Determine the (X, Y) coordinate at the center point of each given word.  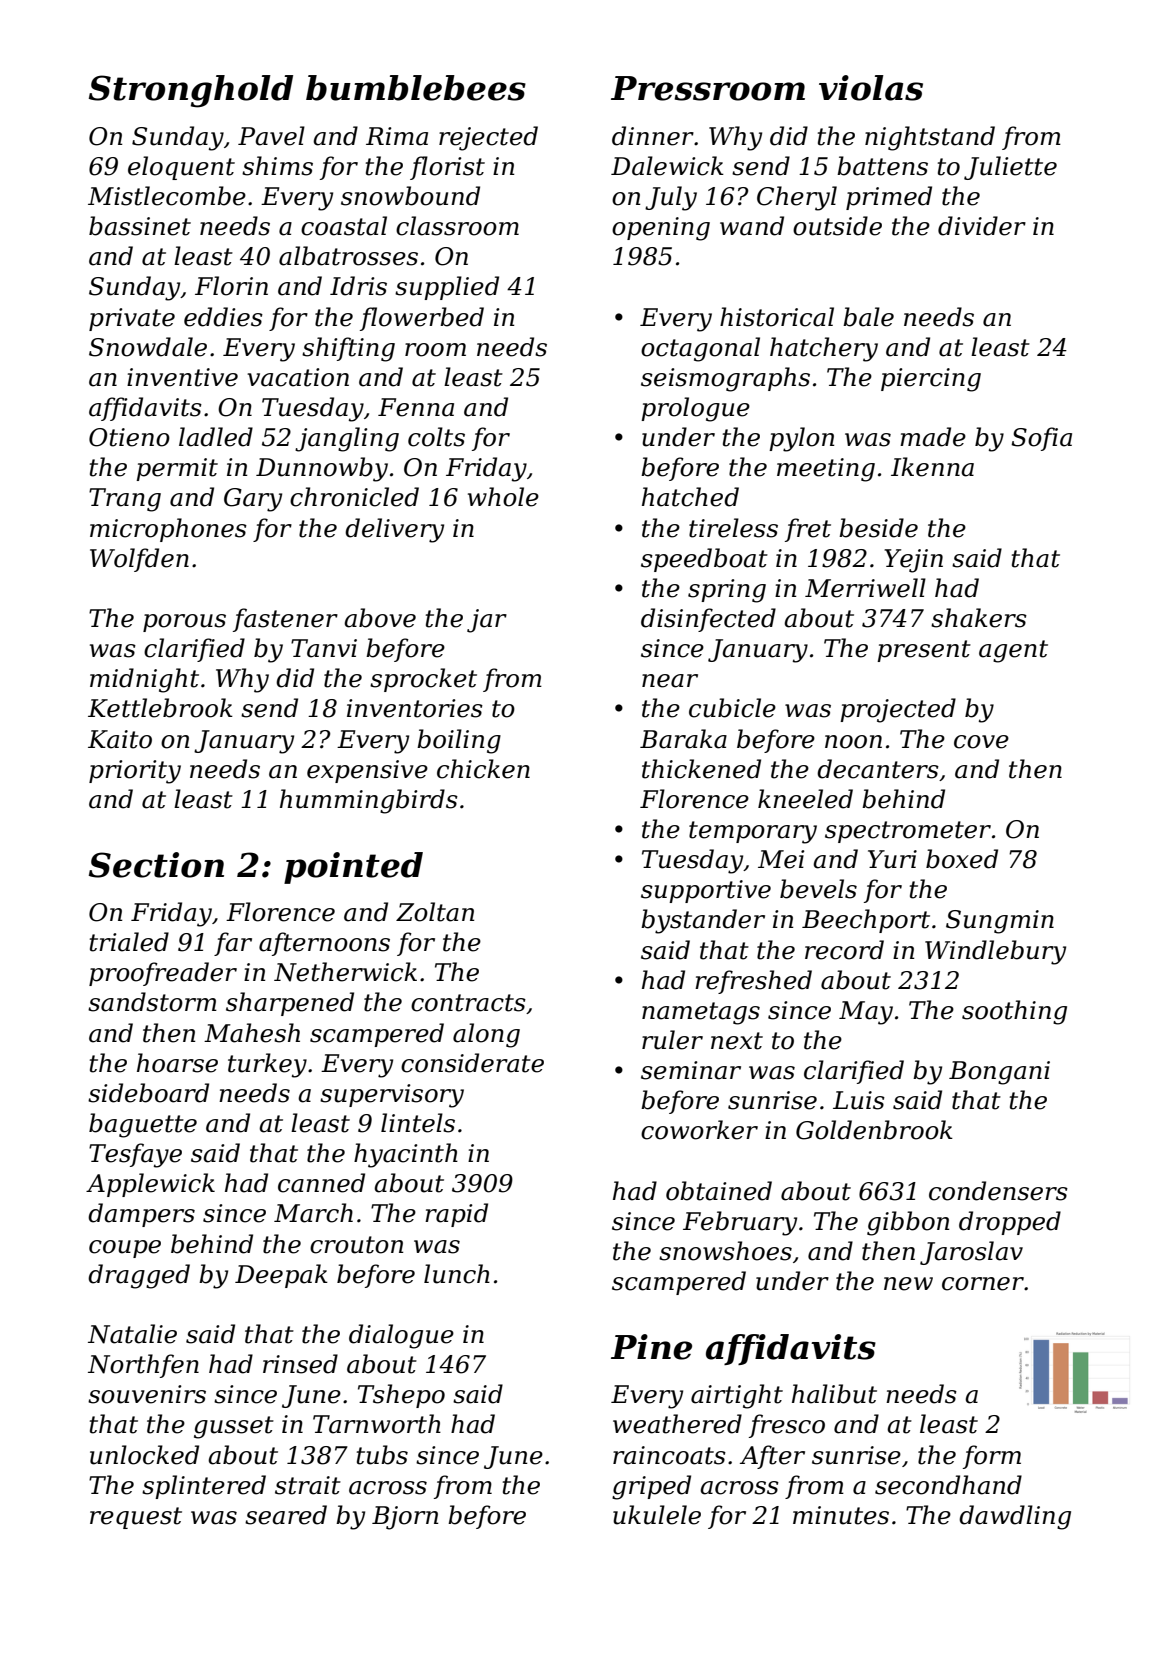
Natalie (132, 1334)
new (908, 1284)
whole (503, 497)
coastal (344, 226)
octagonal (700, 349)
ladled (216, 437)
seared (286, 1515)
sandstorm (152, 1002)
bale (868, 317)
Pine (651, 1347)
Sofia (1041, 439)
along (486, 1035)
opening (661, 229)
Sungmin (1000, 922)
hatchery (824, 349)
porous (184, 623)
